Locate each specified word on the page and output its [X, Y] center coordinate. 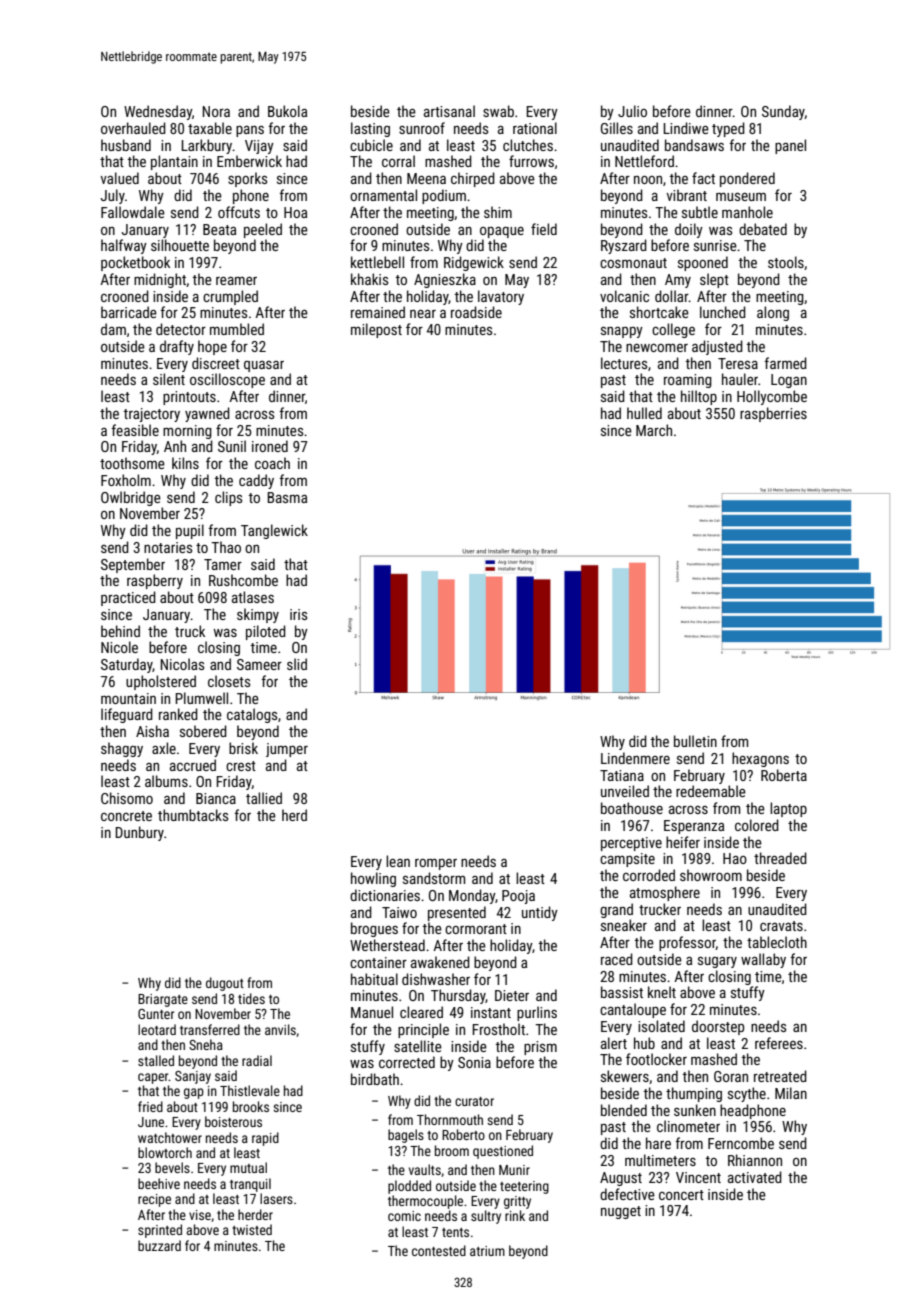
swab [498, 111]
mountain [128, 698]
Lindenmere [635, 758]
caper [153, 1078]
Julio [632, 111]
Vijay [259, 147]
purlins [537, 1013]
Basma [287, 497]
